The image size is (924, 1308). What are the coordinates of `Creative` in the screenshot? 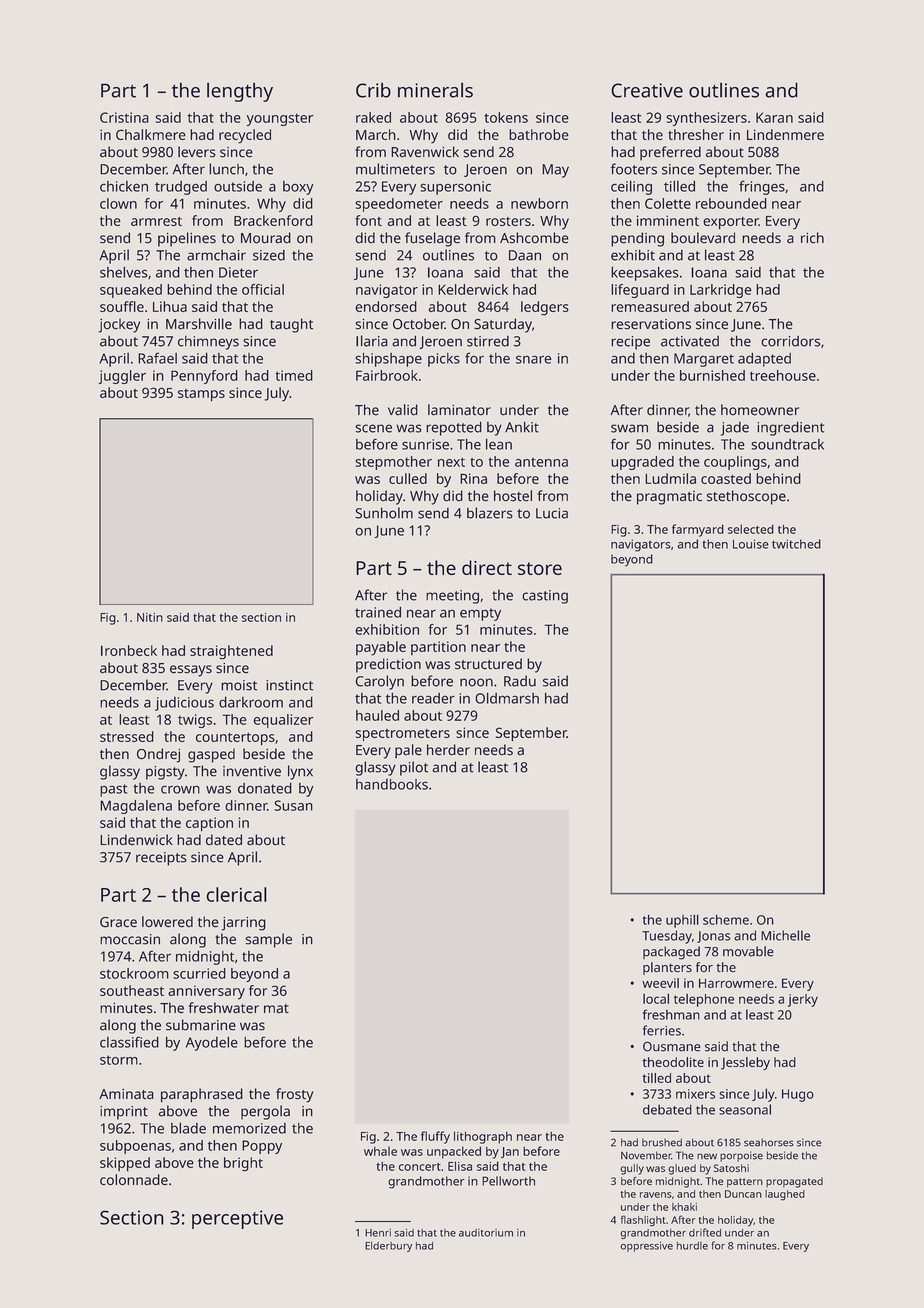 It's located at (647, 90).
